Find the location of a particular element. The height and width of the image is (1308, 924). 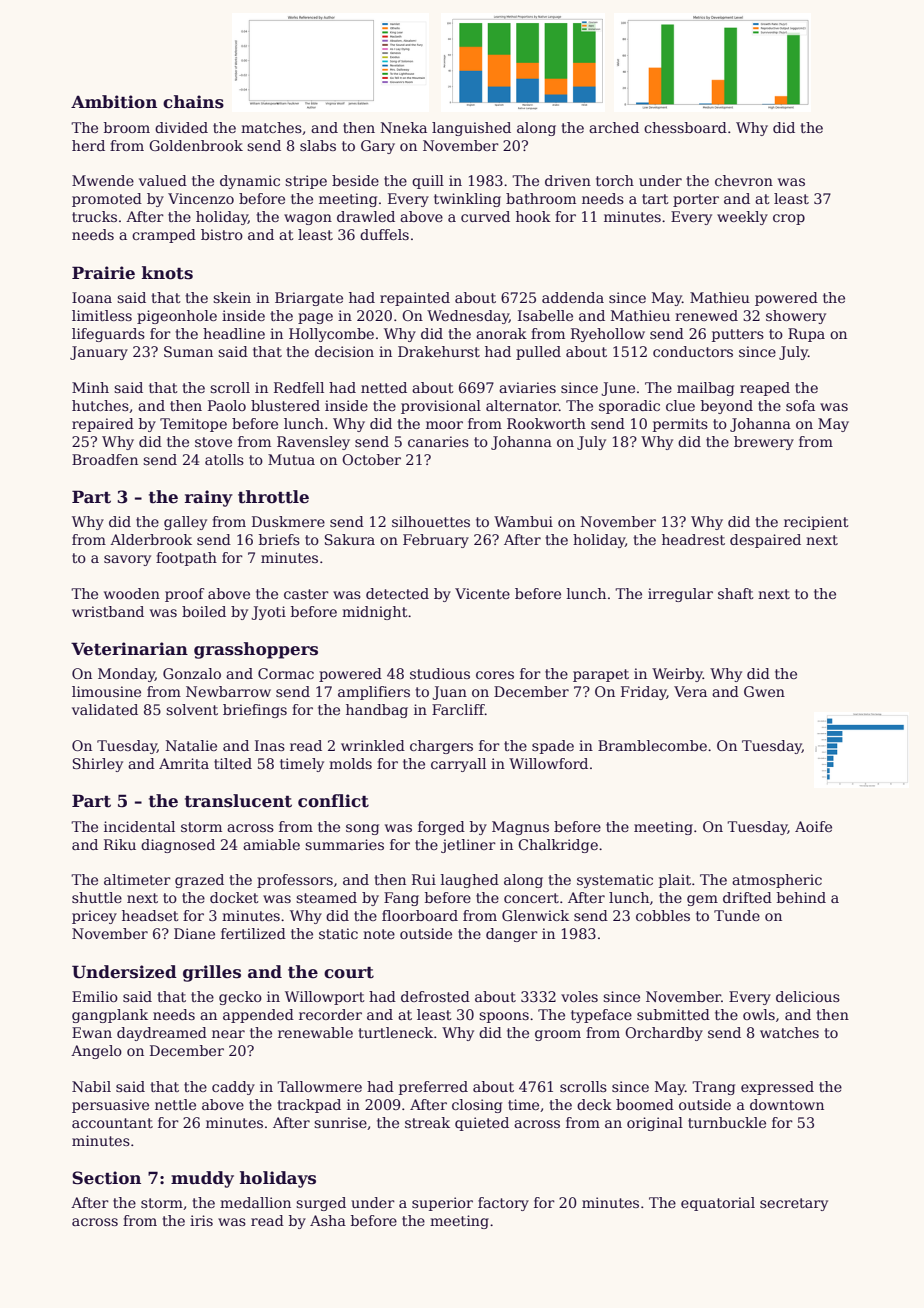

Vicente is located at coordinates (482, 593).
